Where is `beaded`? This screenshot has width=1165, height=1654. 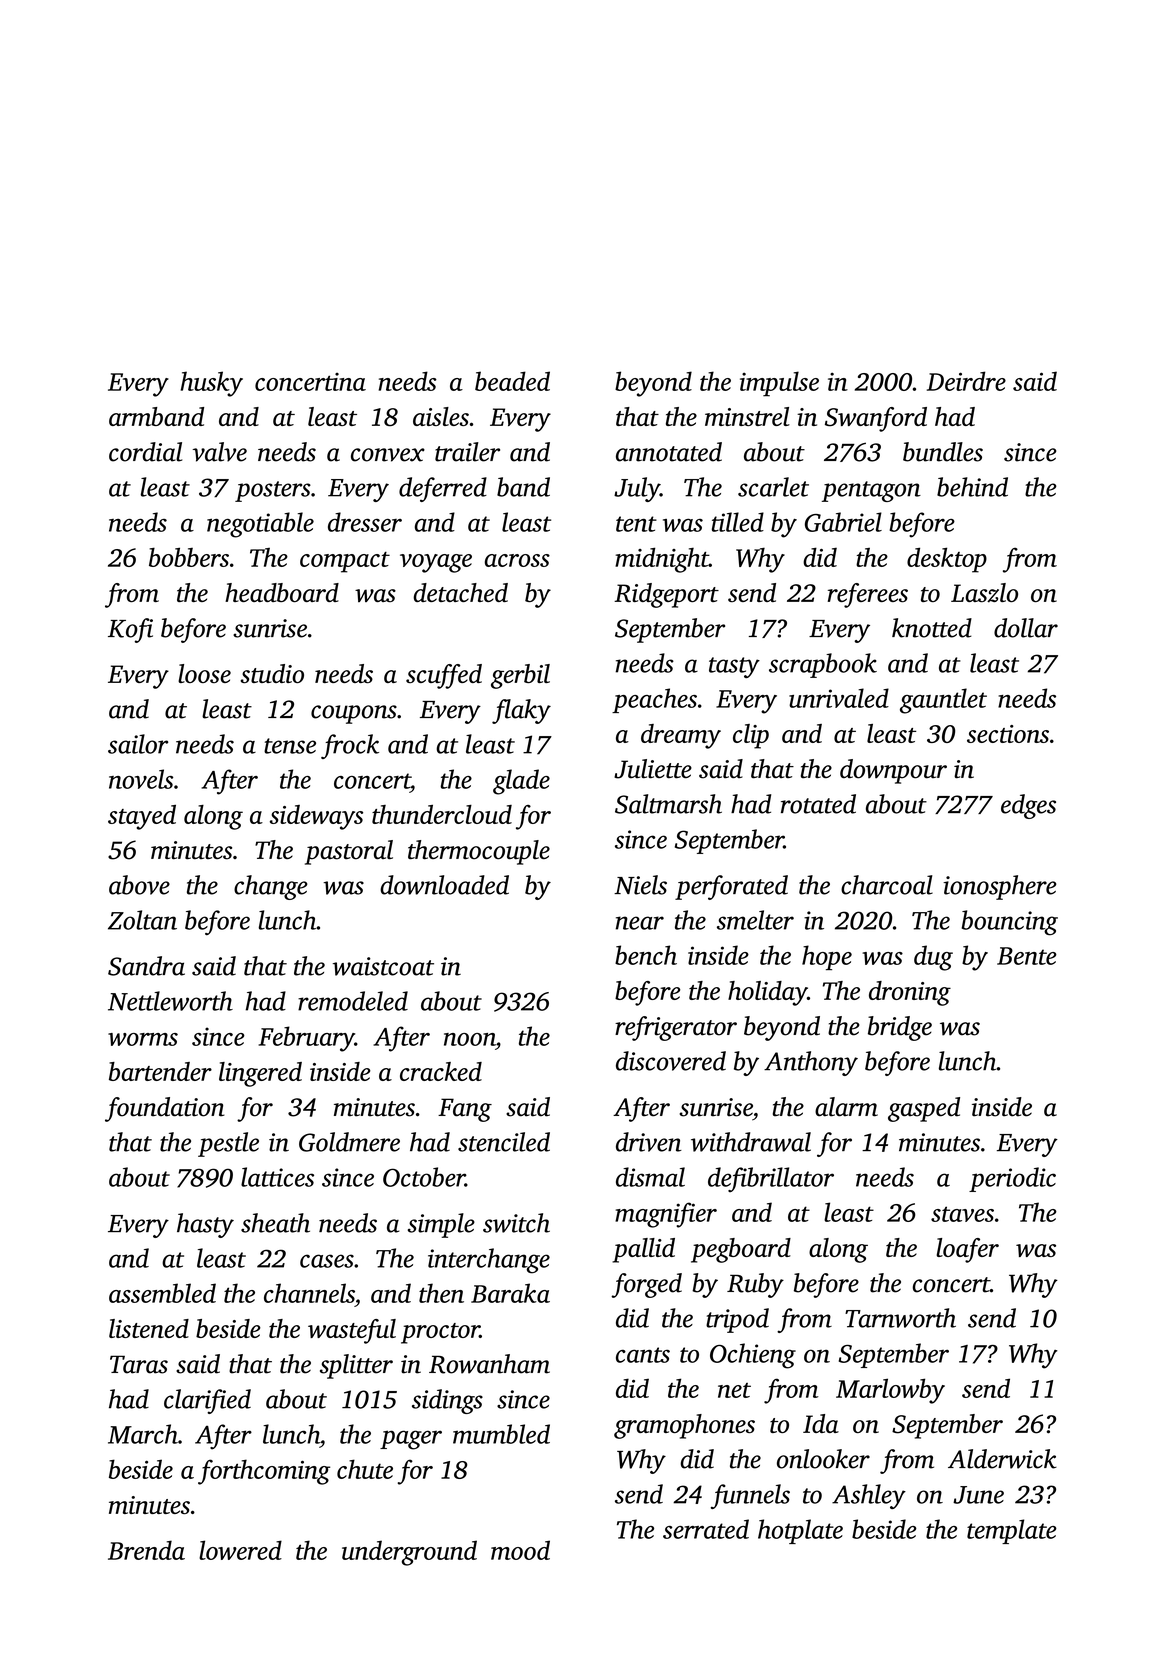 beaded is located at coordinates (512, 381).
